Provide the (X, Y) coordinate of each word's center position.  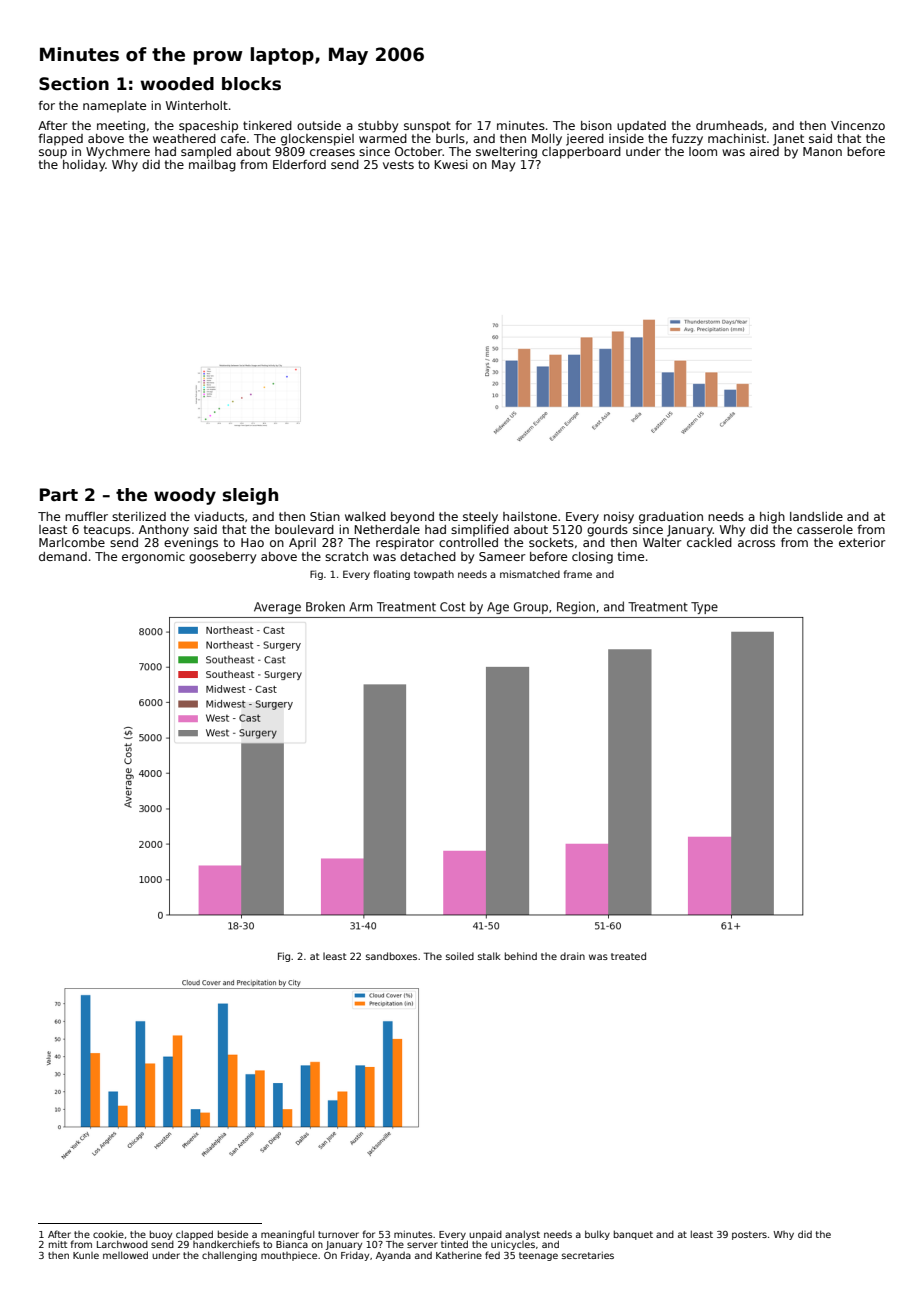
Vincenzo (858, 125)
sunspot (427, 127)
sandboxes (391, 956)
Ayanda (393, 1256)
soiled (460, 956)
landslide (816, 516)
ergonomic (153, 558)
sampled (206, 153)
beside (233, 1234)
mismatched (530, 574)
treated (628, 956)
